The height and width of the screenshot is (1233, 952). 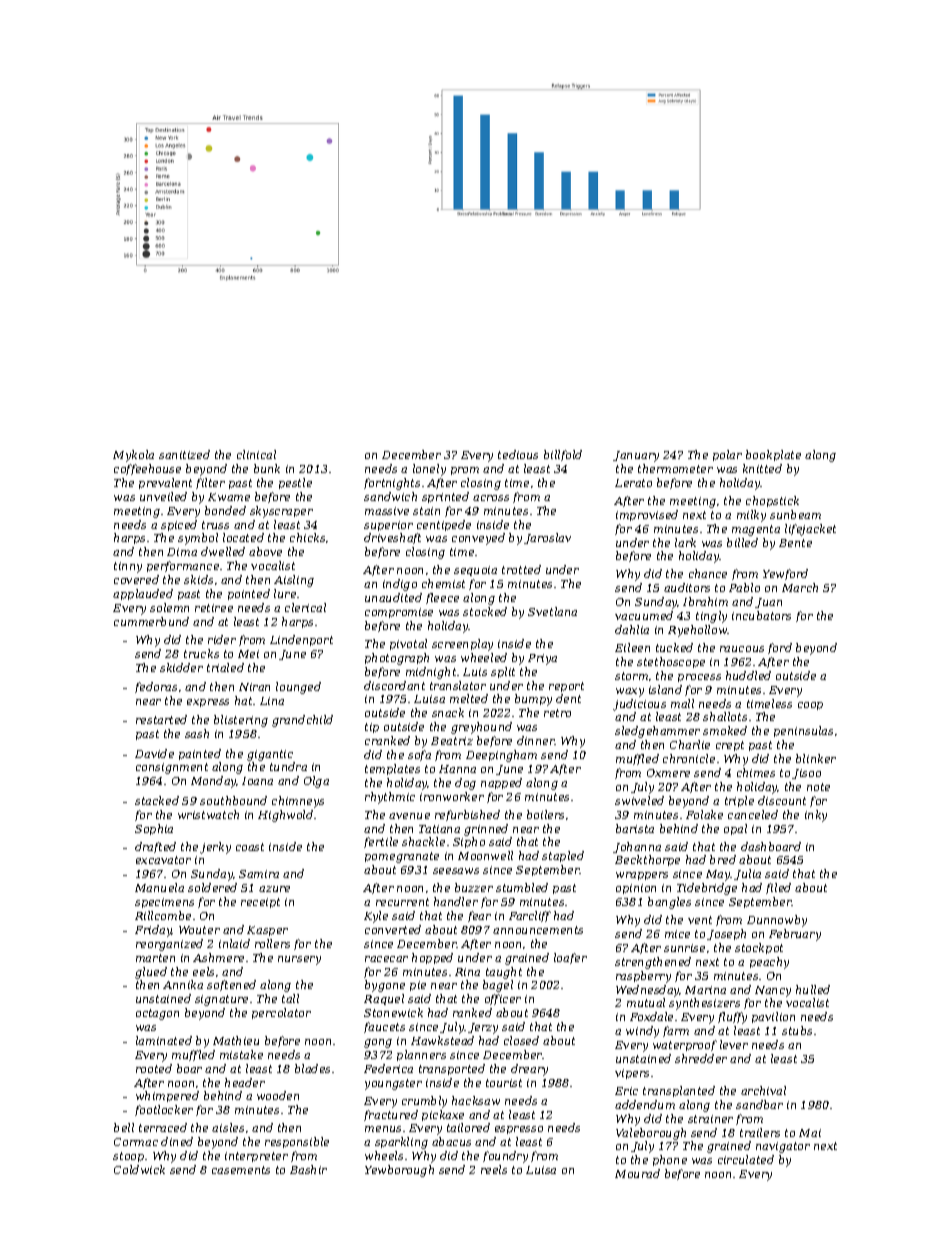 I want to click on express, so click(x=208, y=703).
